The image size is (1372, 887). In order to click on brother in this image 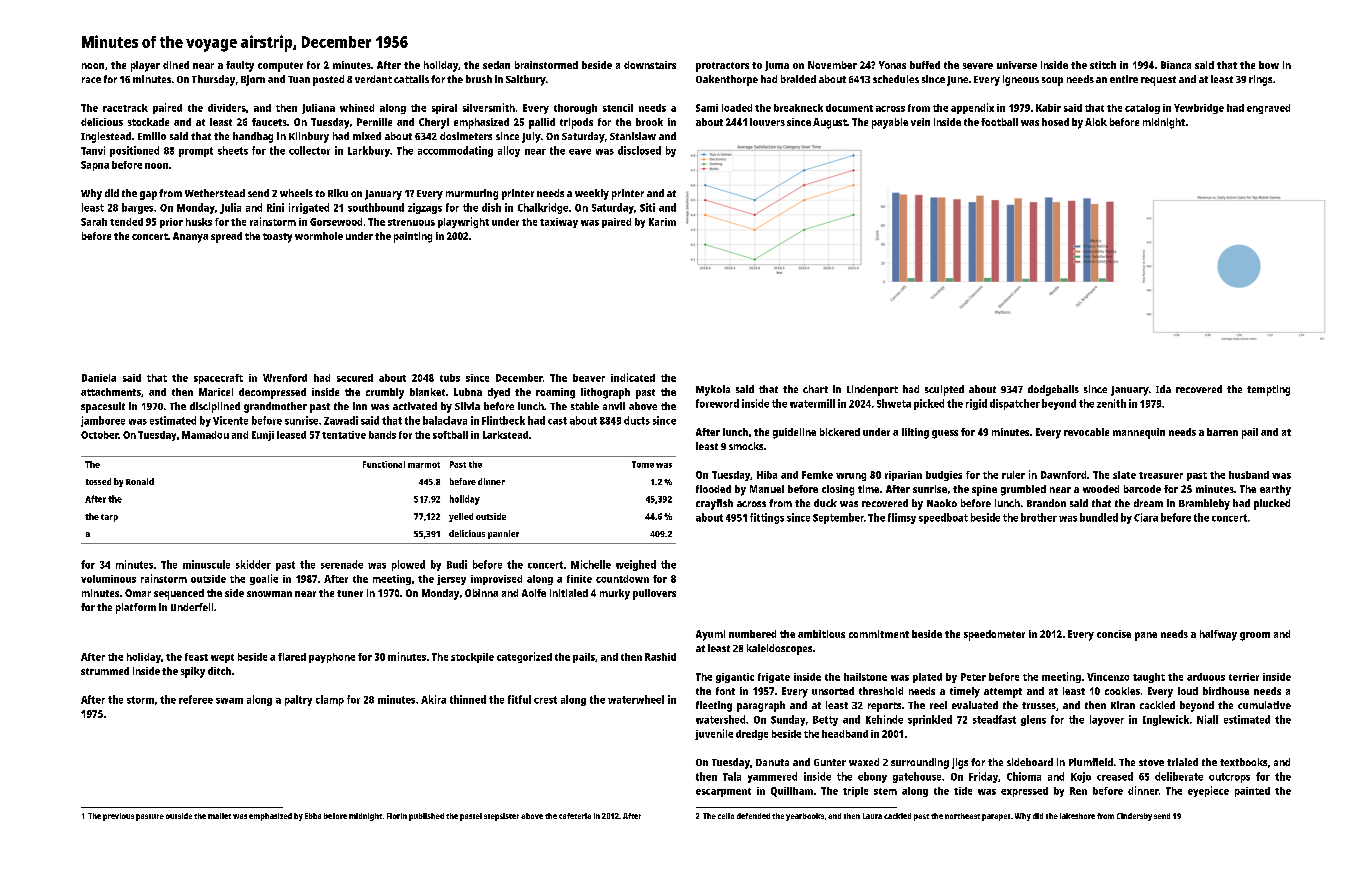, I will do `click(1039, 517)`.
